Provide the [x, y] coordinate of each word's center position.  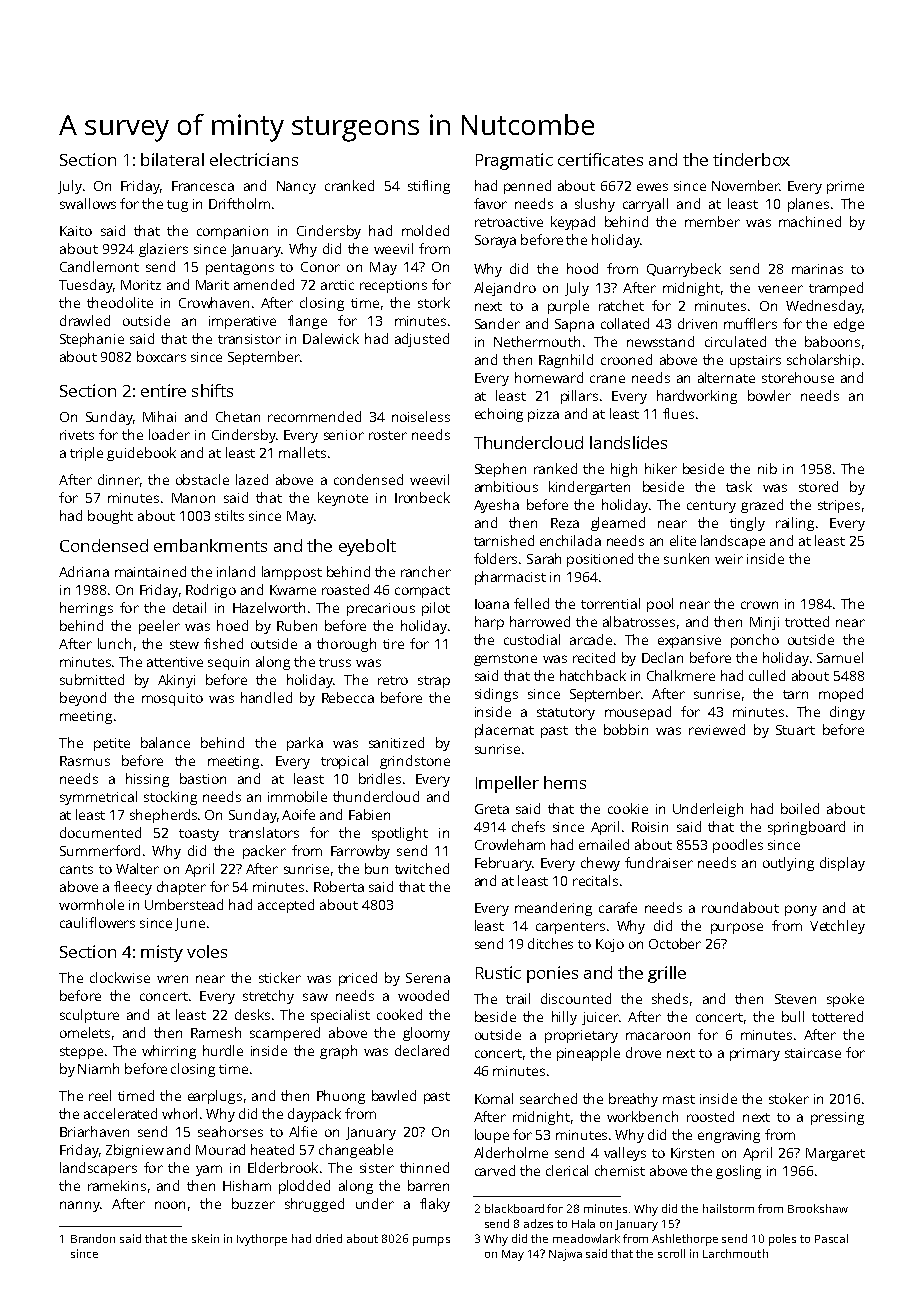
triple [86, 454]
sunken [686, 558]
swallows [88, 203]
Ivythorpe [262, 1240]
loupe [492, 1136]
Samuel [840, 657]
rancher [426, 571]
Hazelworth [269, 607]
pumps [431, 1241]
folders [495, 558]
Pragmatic [514, 161]
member [712, 221]
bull [793, 1016]
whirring [169, 1052]
